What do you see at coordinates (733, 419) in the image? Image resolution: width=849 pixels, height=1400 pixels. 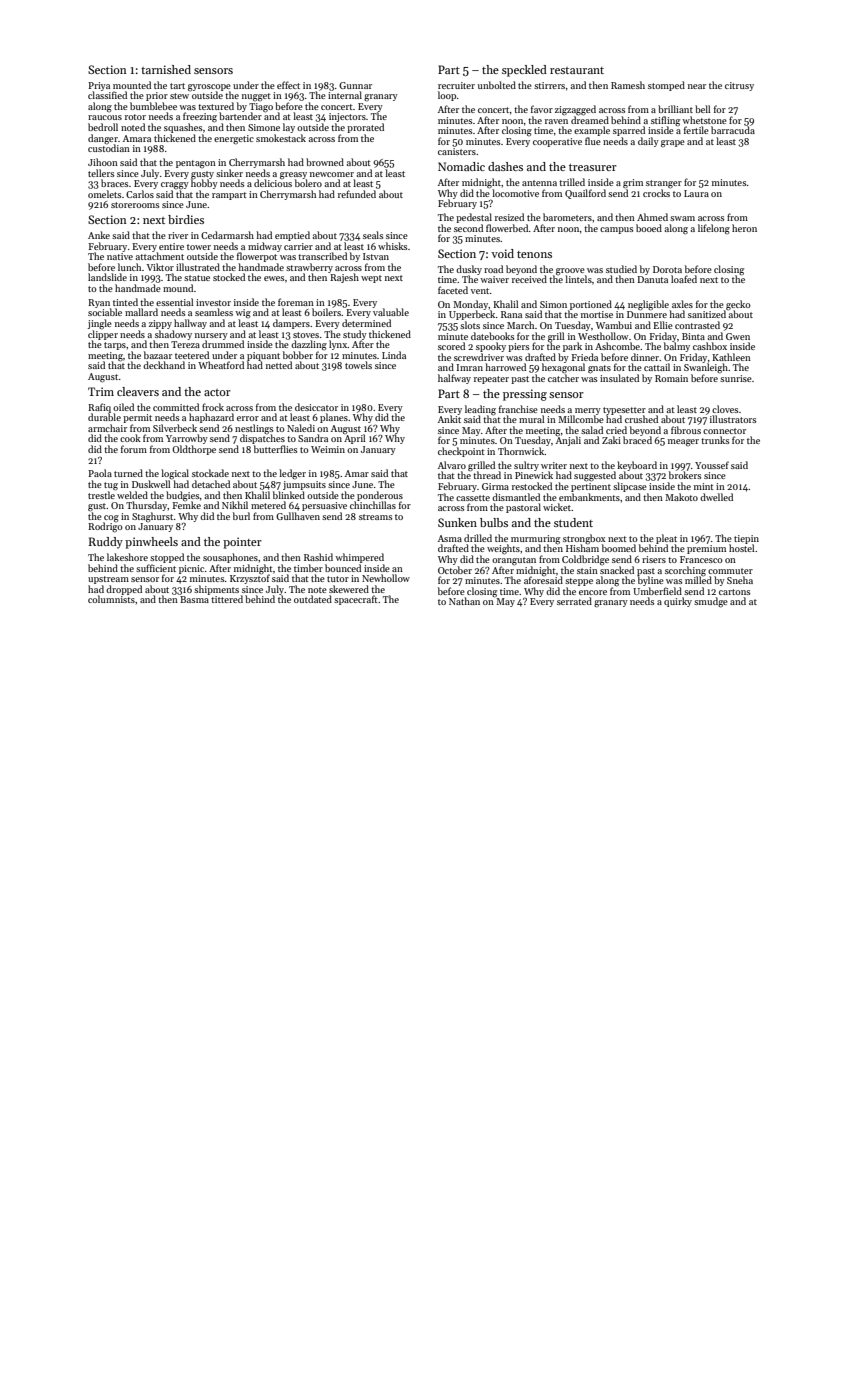 I see `illustrators` at bounding box center [733, 419].
